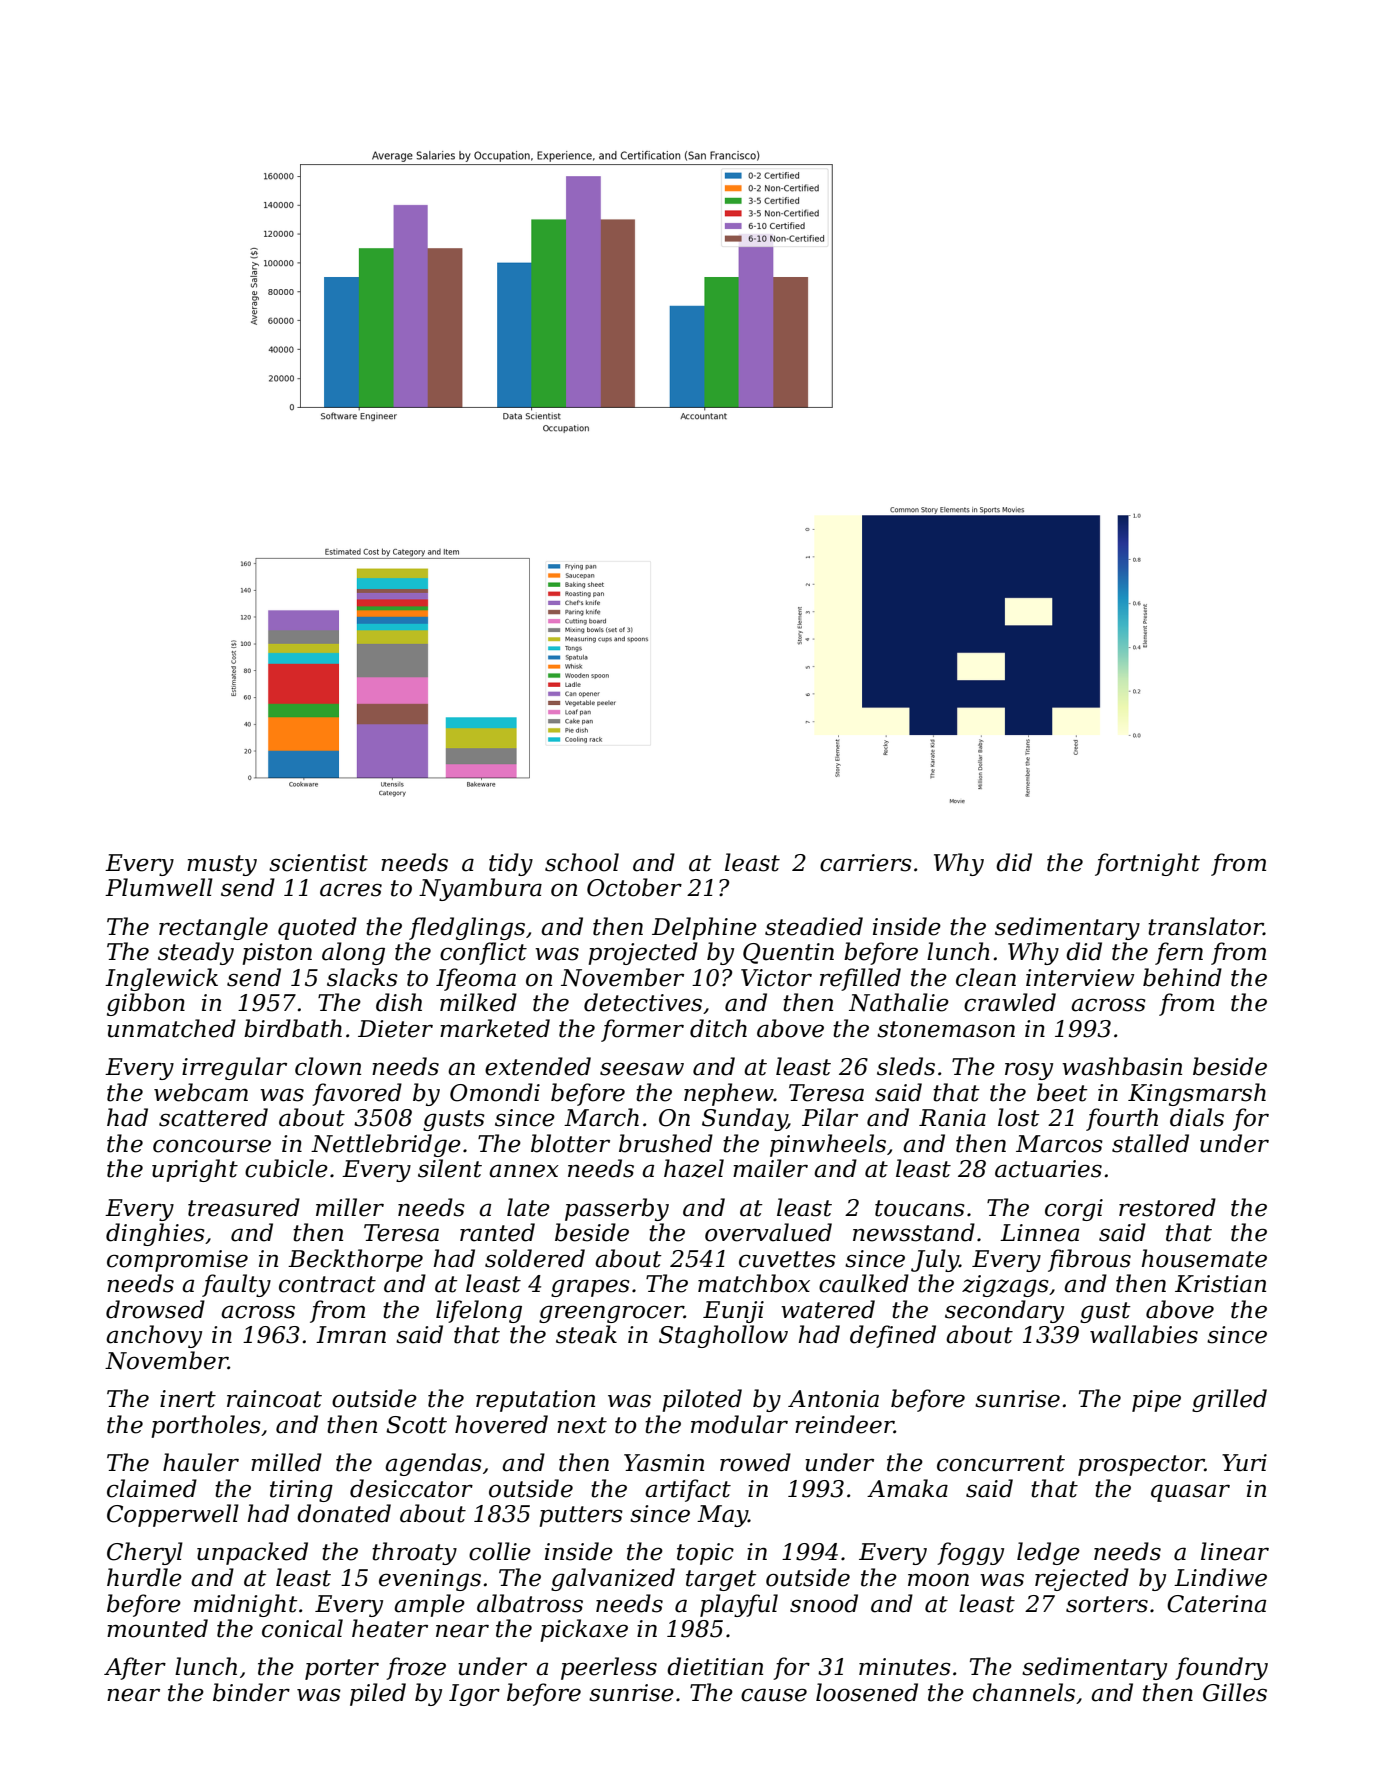 The height and width of the screenshot is (1778, 1374). Describe the element at coordinates (511, 864) in the screenshot. I see `tidy` at that location.
